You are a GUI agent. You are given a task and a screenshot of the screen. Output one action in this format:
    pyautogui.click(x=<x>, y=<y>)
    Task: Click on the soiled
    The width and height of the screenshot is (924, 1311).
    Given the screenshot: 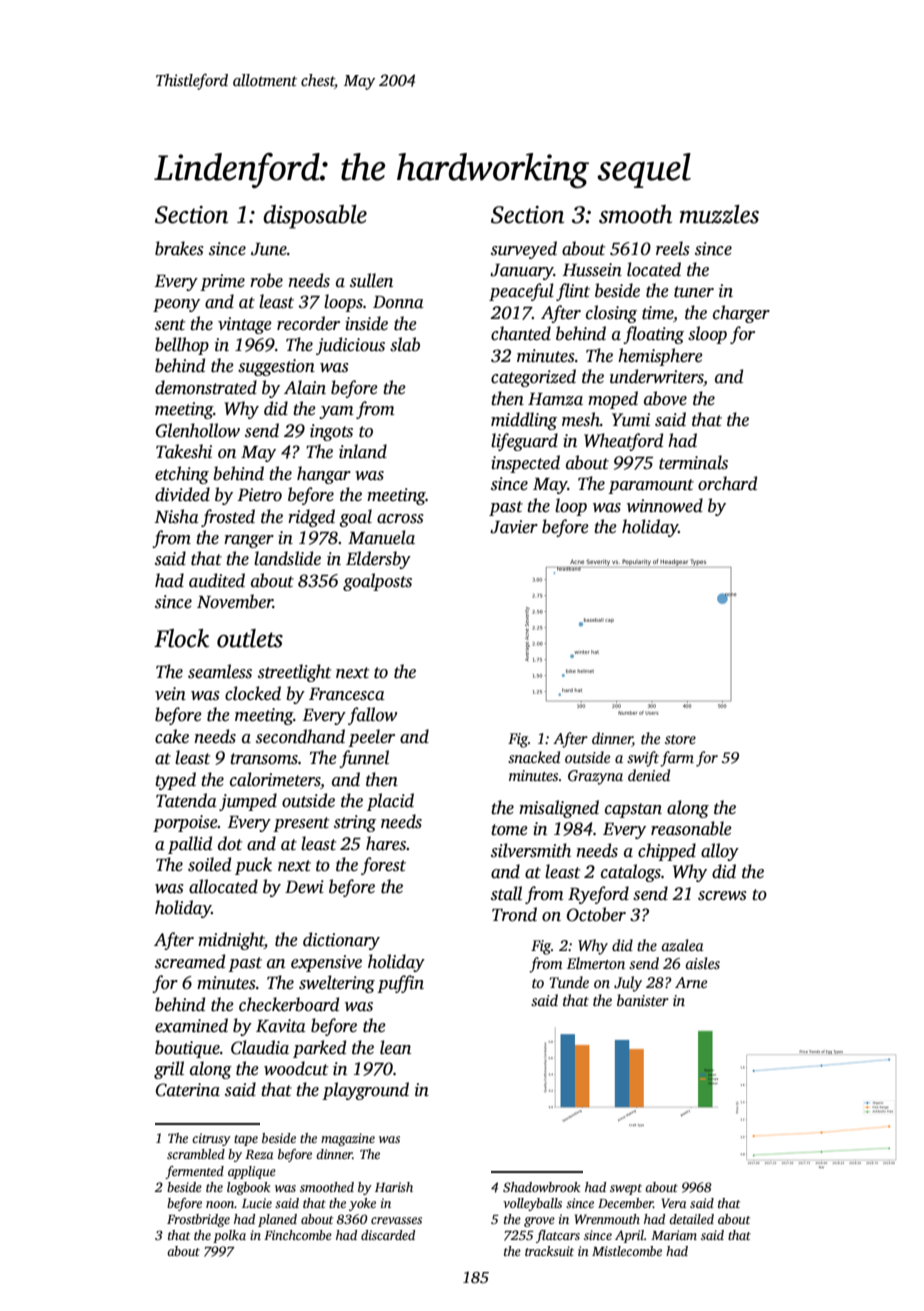 What is the action you would take?
    pyautogui.click(x=209, y=864)
